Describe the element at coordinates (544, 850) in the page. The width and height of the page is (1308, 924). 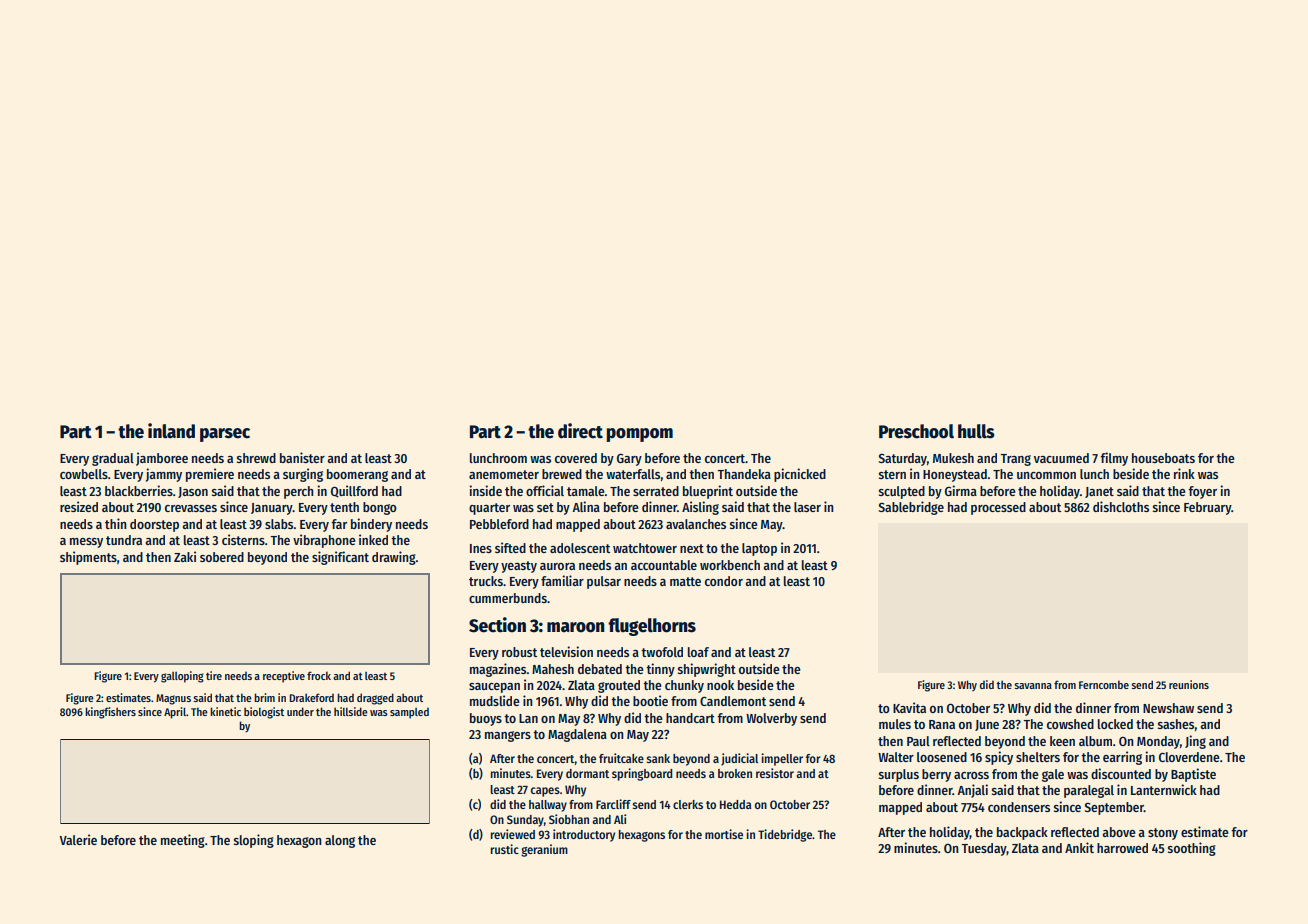
I see `geranium` at that location.
